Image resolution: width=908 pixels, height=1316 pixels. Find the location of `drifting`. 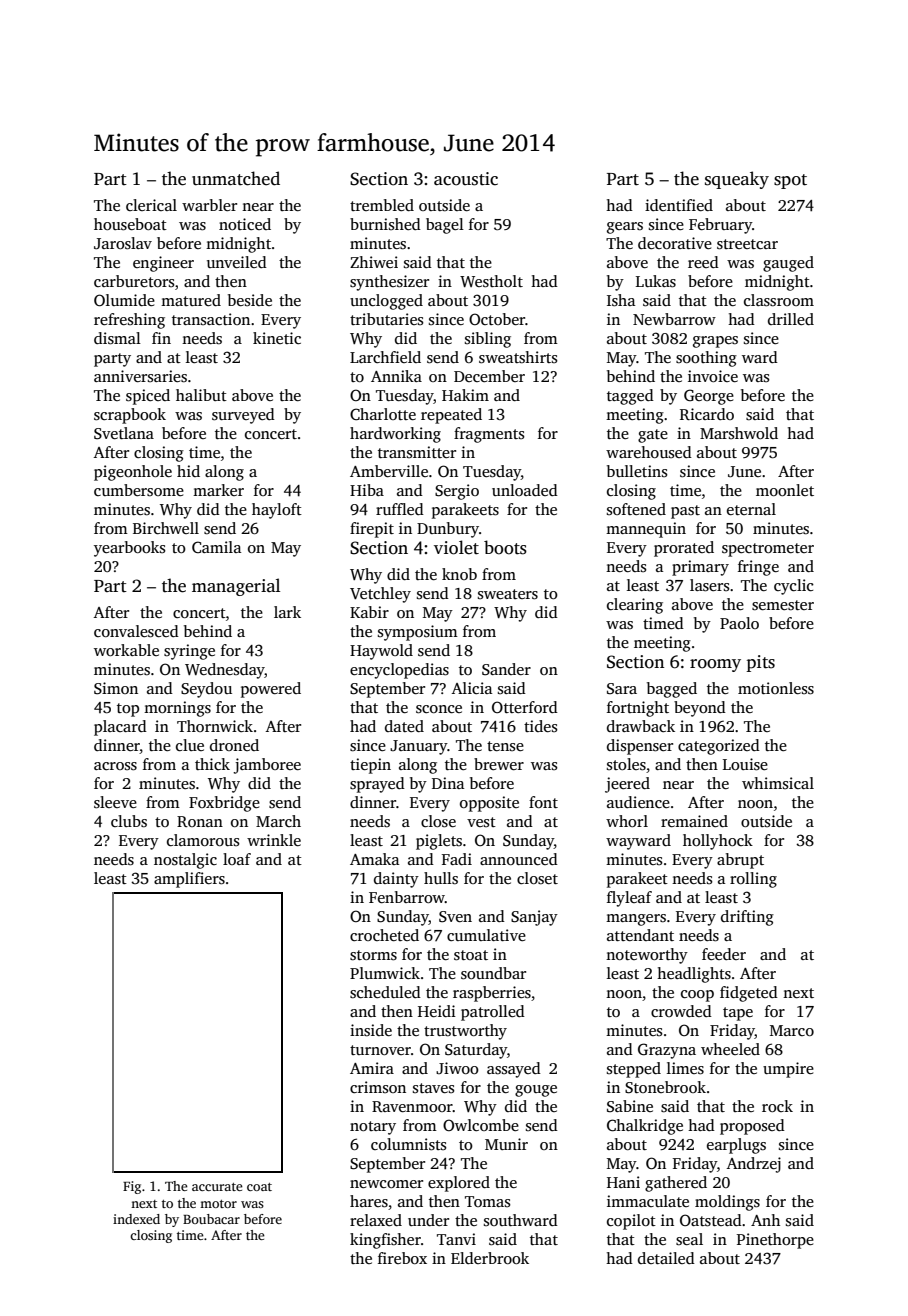

drifting is located at coordinates (747, 918).
